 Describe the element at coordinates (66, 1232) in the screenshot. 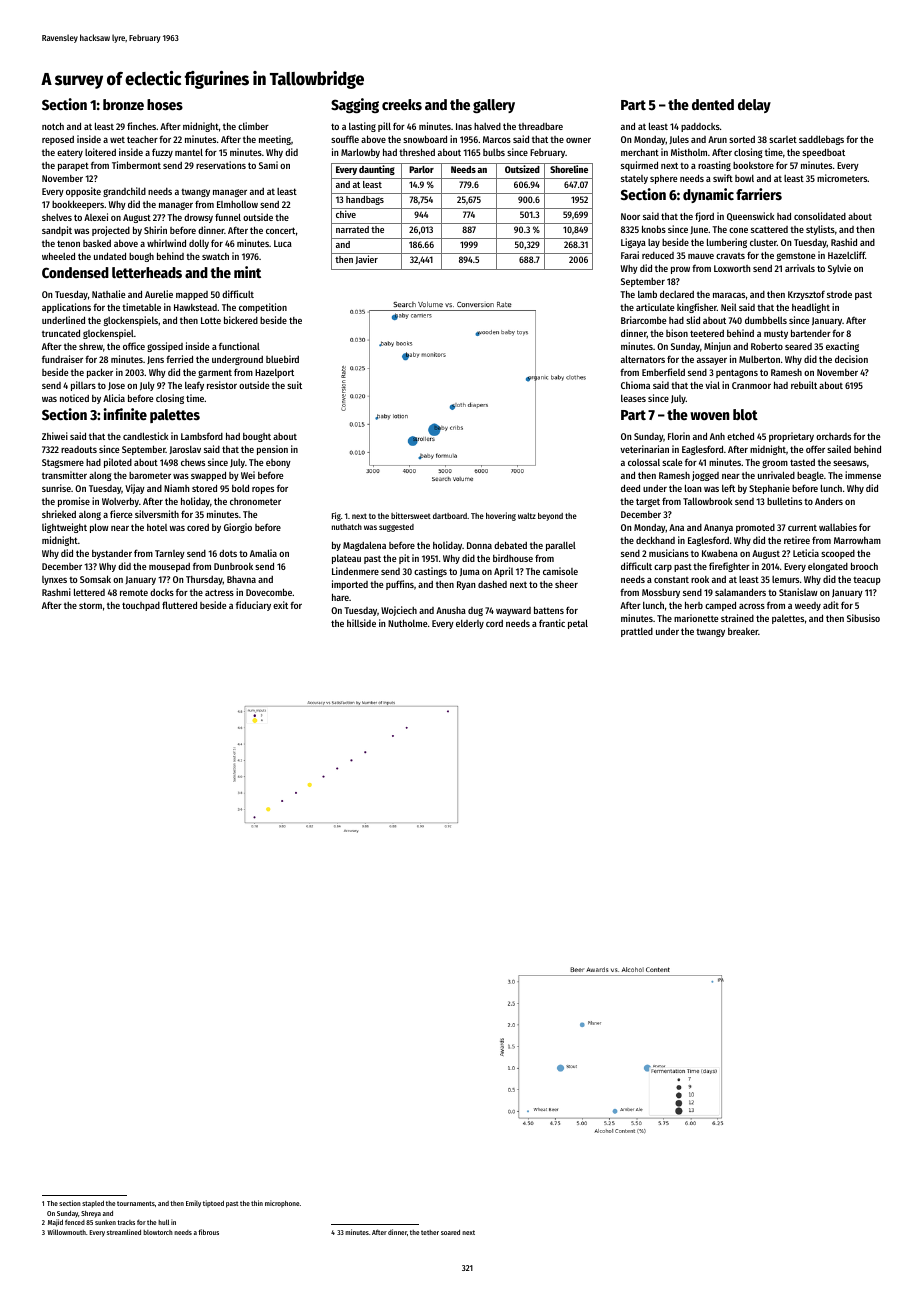

I see `Willowmouth` at that location.
